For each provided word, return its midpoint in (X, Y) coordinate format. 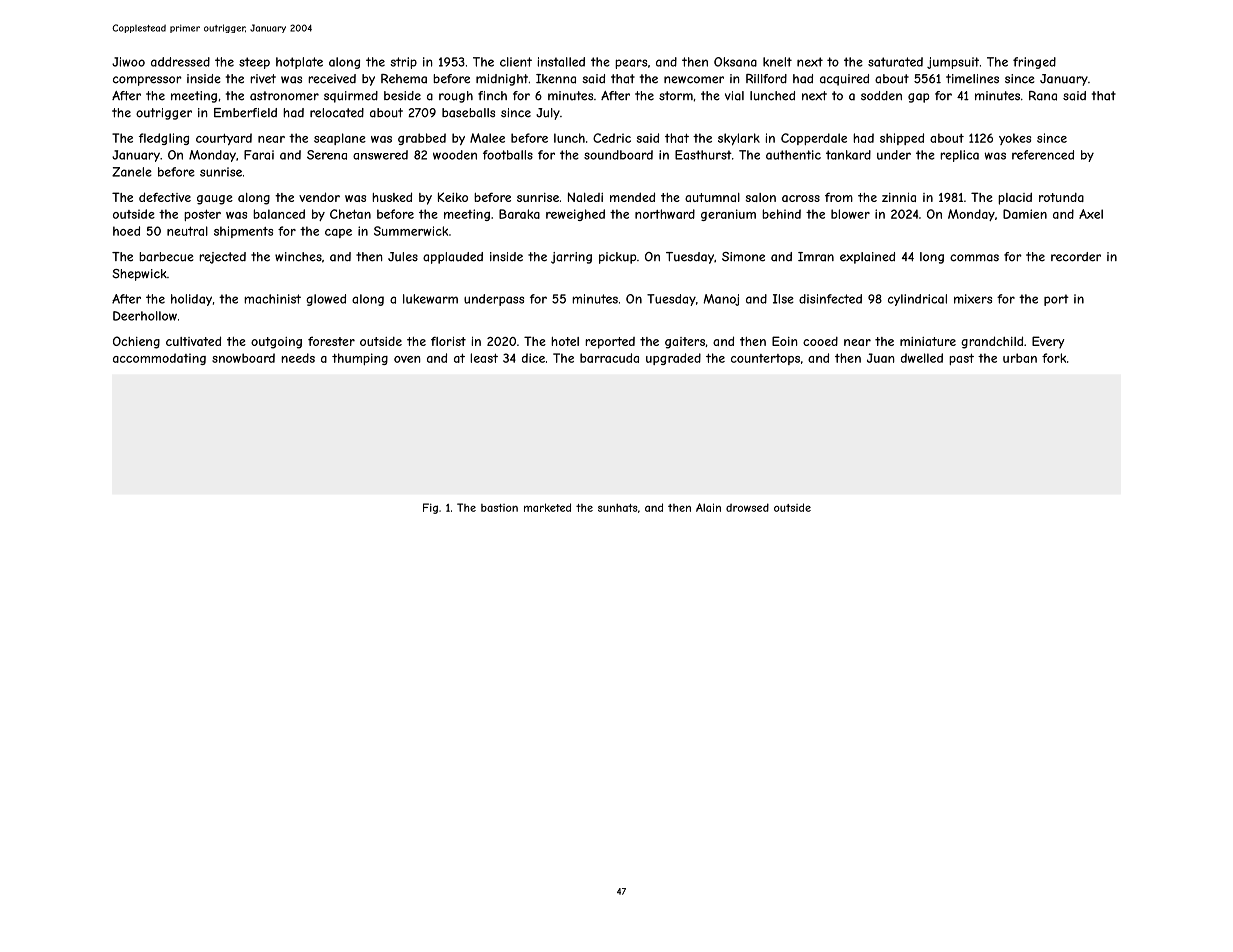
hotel (565, 341)
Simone (743, 257)
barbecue (166, 257)
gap (918, 98)
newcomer (694, 80)
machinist (272, 299)
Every (1048, 342)
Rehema (404, 79)
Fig (430, 508)
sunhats (618, 508)
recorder (1076, 257)
